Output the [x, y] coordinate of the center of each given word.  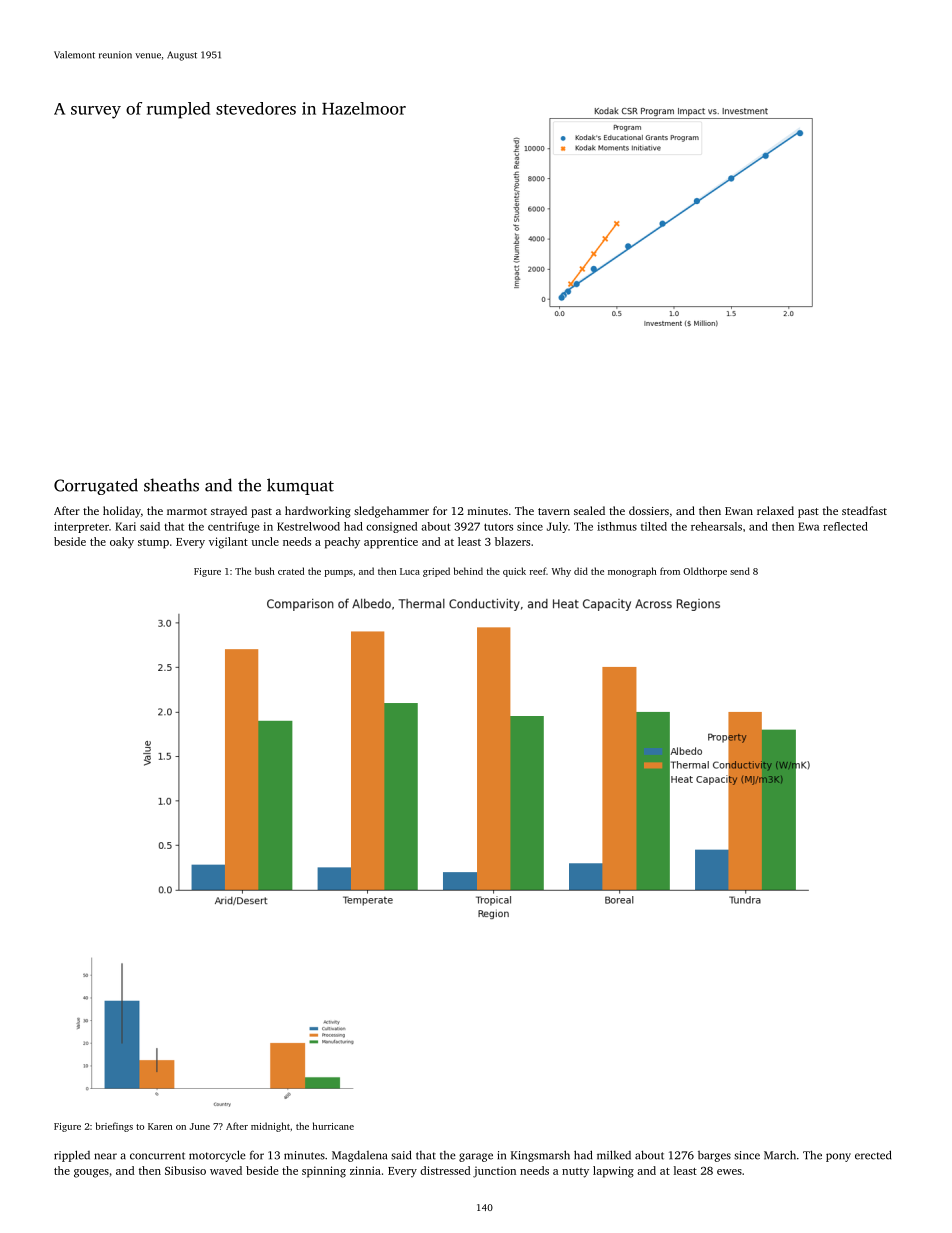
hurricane [333, 1126]
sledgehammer [391, 512]
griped [436, 572]
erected [873, 1155]
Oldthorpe [705, 572]
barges [714, 1156]
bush [265, 571]
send [740, 571]
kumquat [300, 486]
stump [153, 544]
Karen [160, 1126]
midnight [270, 1127]
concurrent [157, 1156]
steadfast [864, 510]
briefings [114, 1127]
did [581, 571]
